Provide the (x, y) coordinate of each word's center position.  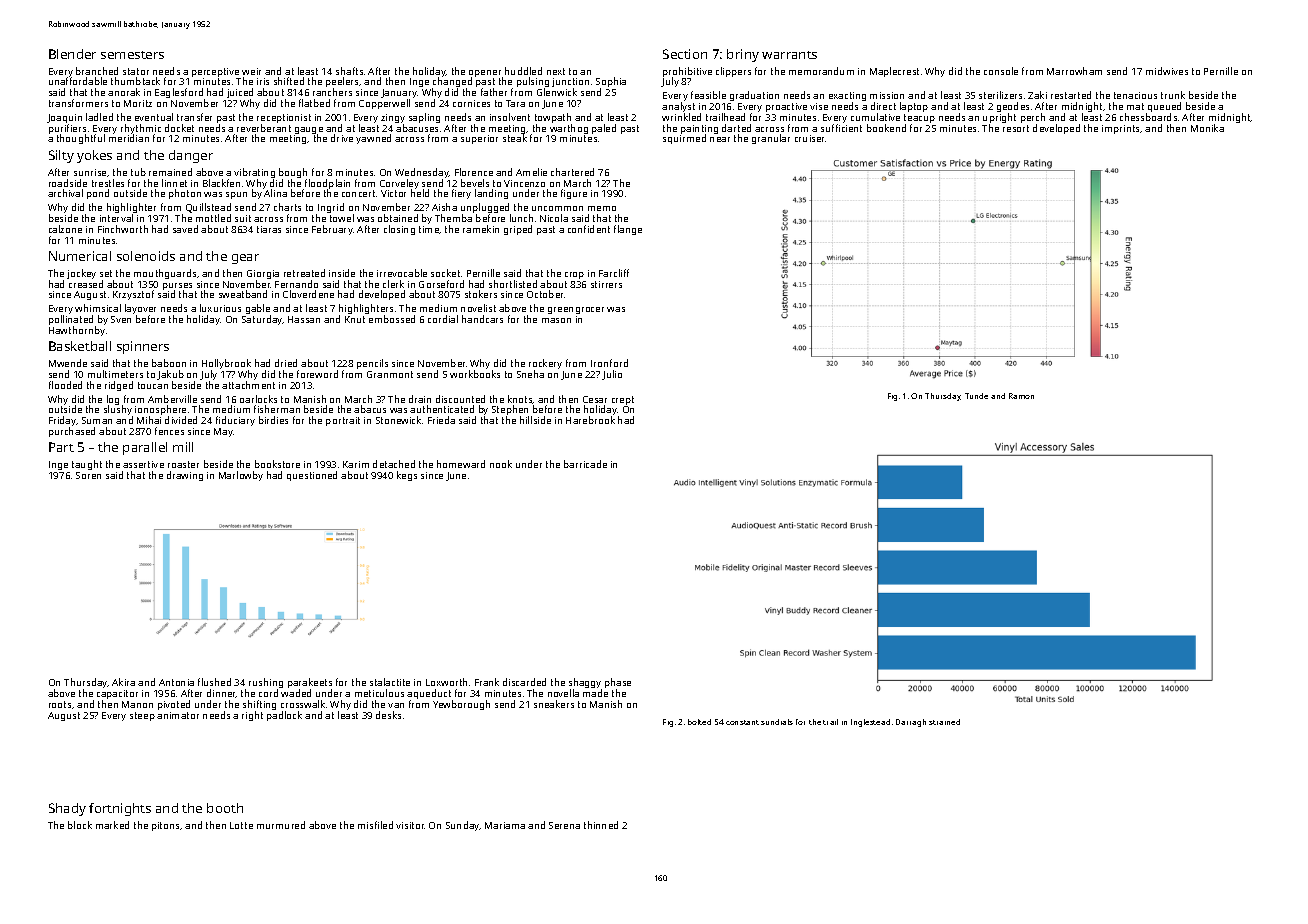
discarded (524, 682)
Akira (123, 682)
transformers (78, 103)
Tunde (976, 396)
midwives (1167, 71)
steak (515, 138)
